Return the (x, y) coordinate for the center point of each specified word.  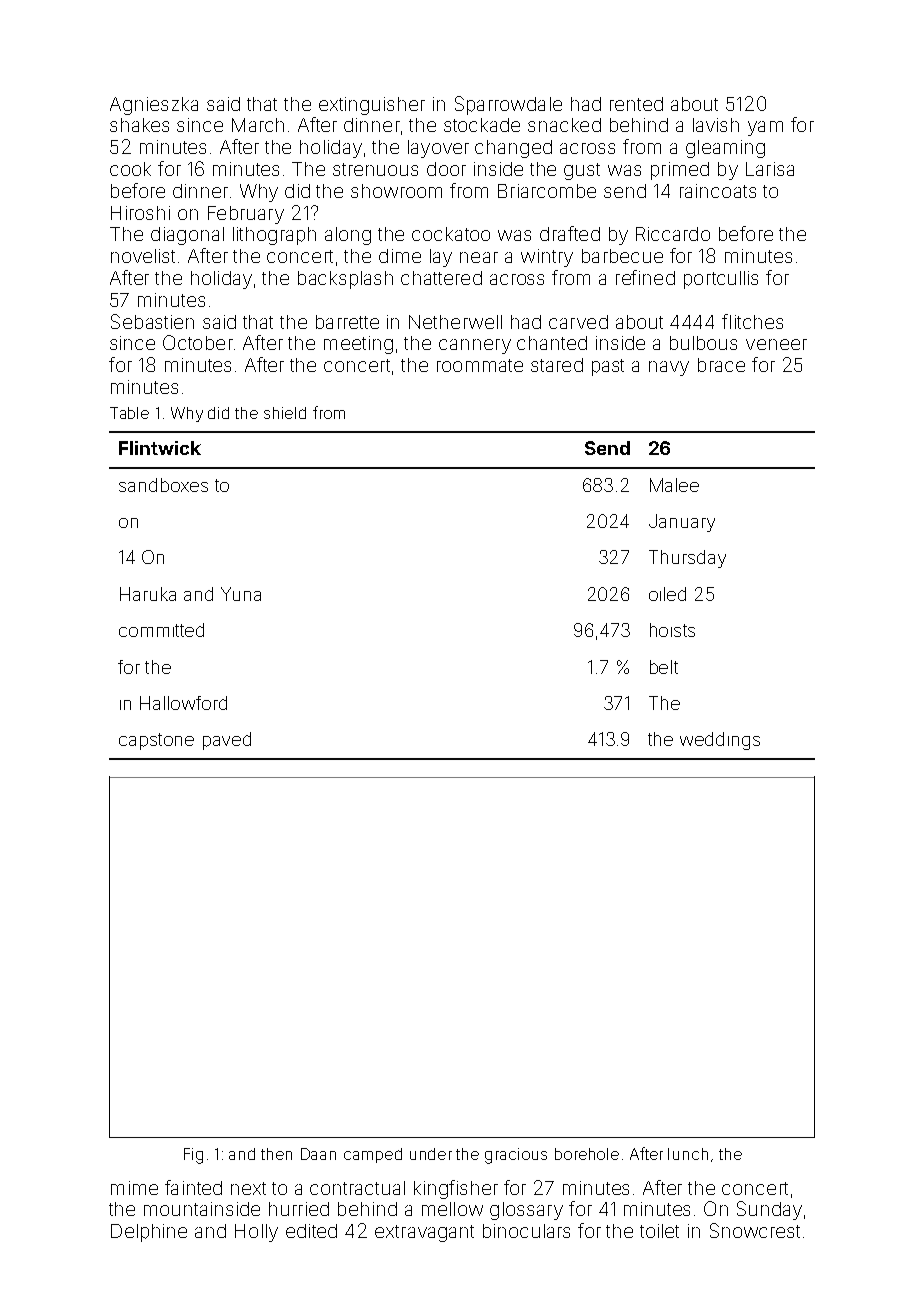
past (608, 367)
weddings (720, 741)
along (348, 236)
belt (664, 667)
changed (513, 149)
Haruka (148, 594)
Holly (256, 1233)
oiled (667, 594)
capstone (156, 741)
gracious (516, 1156)
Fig (193, 1156)
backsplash (345, 280)
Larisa (770, 169)
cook (130, 169)
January (682, 523)
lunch (688, 1154)
